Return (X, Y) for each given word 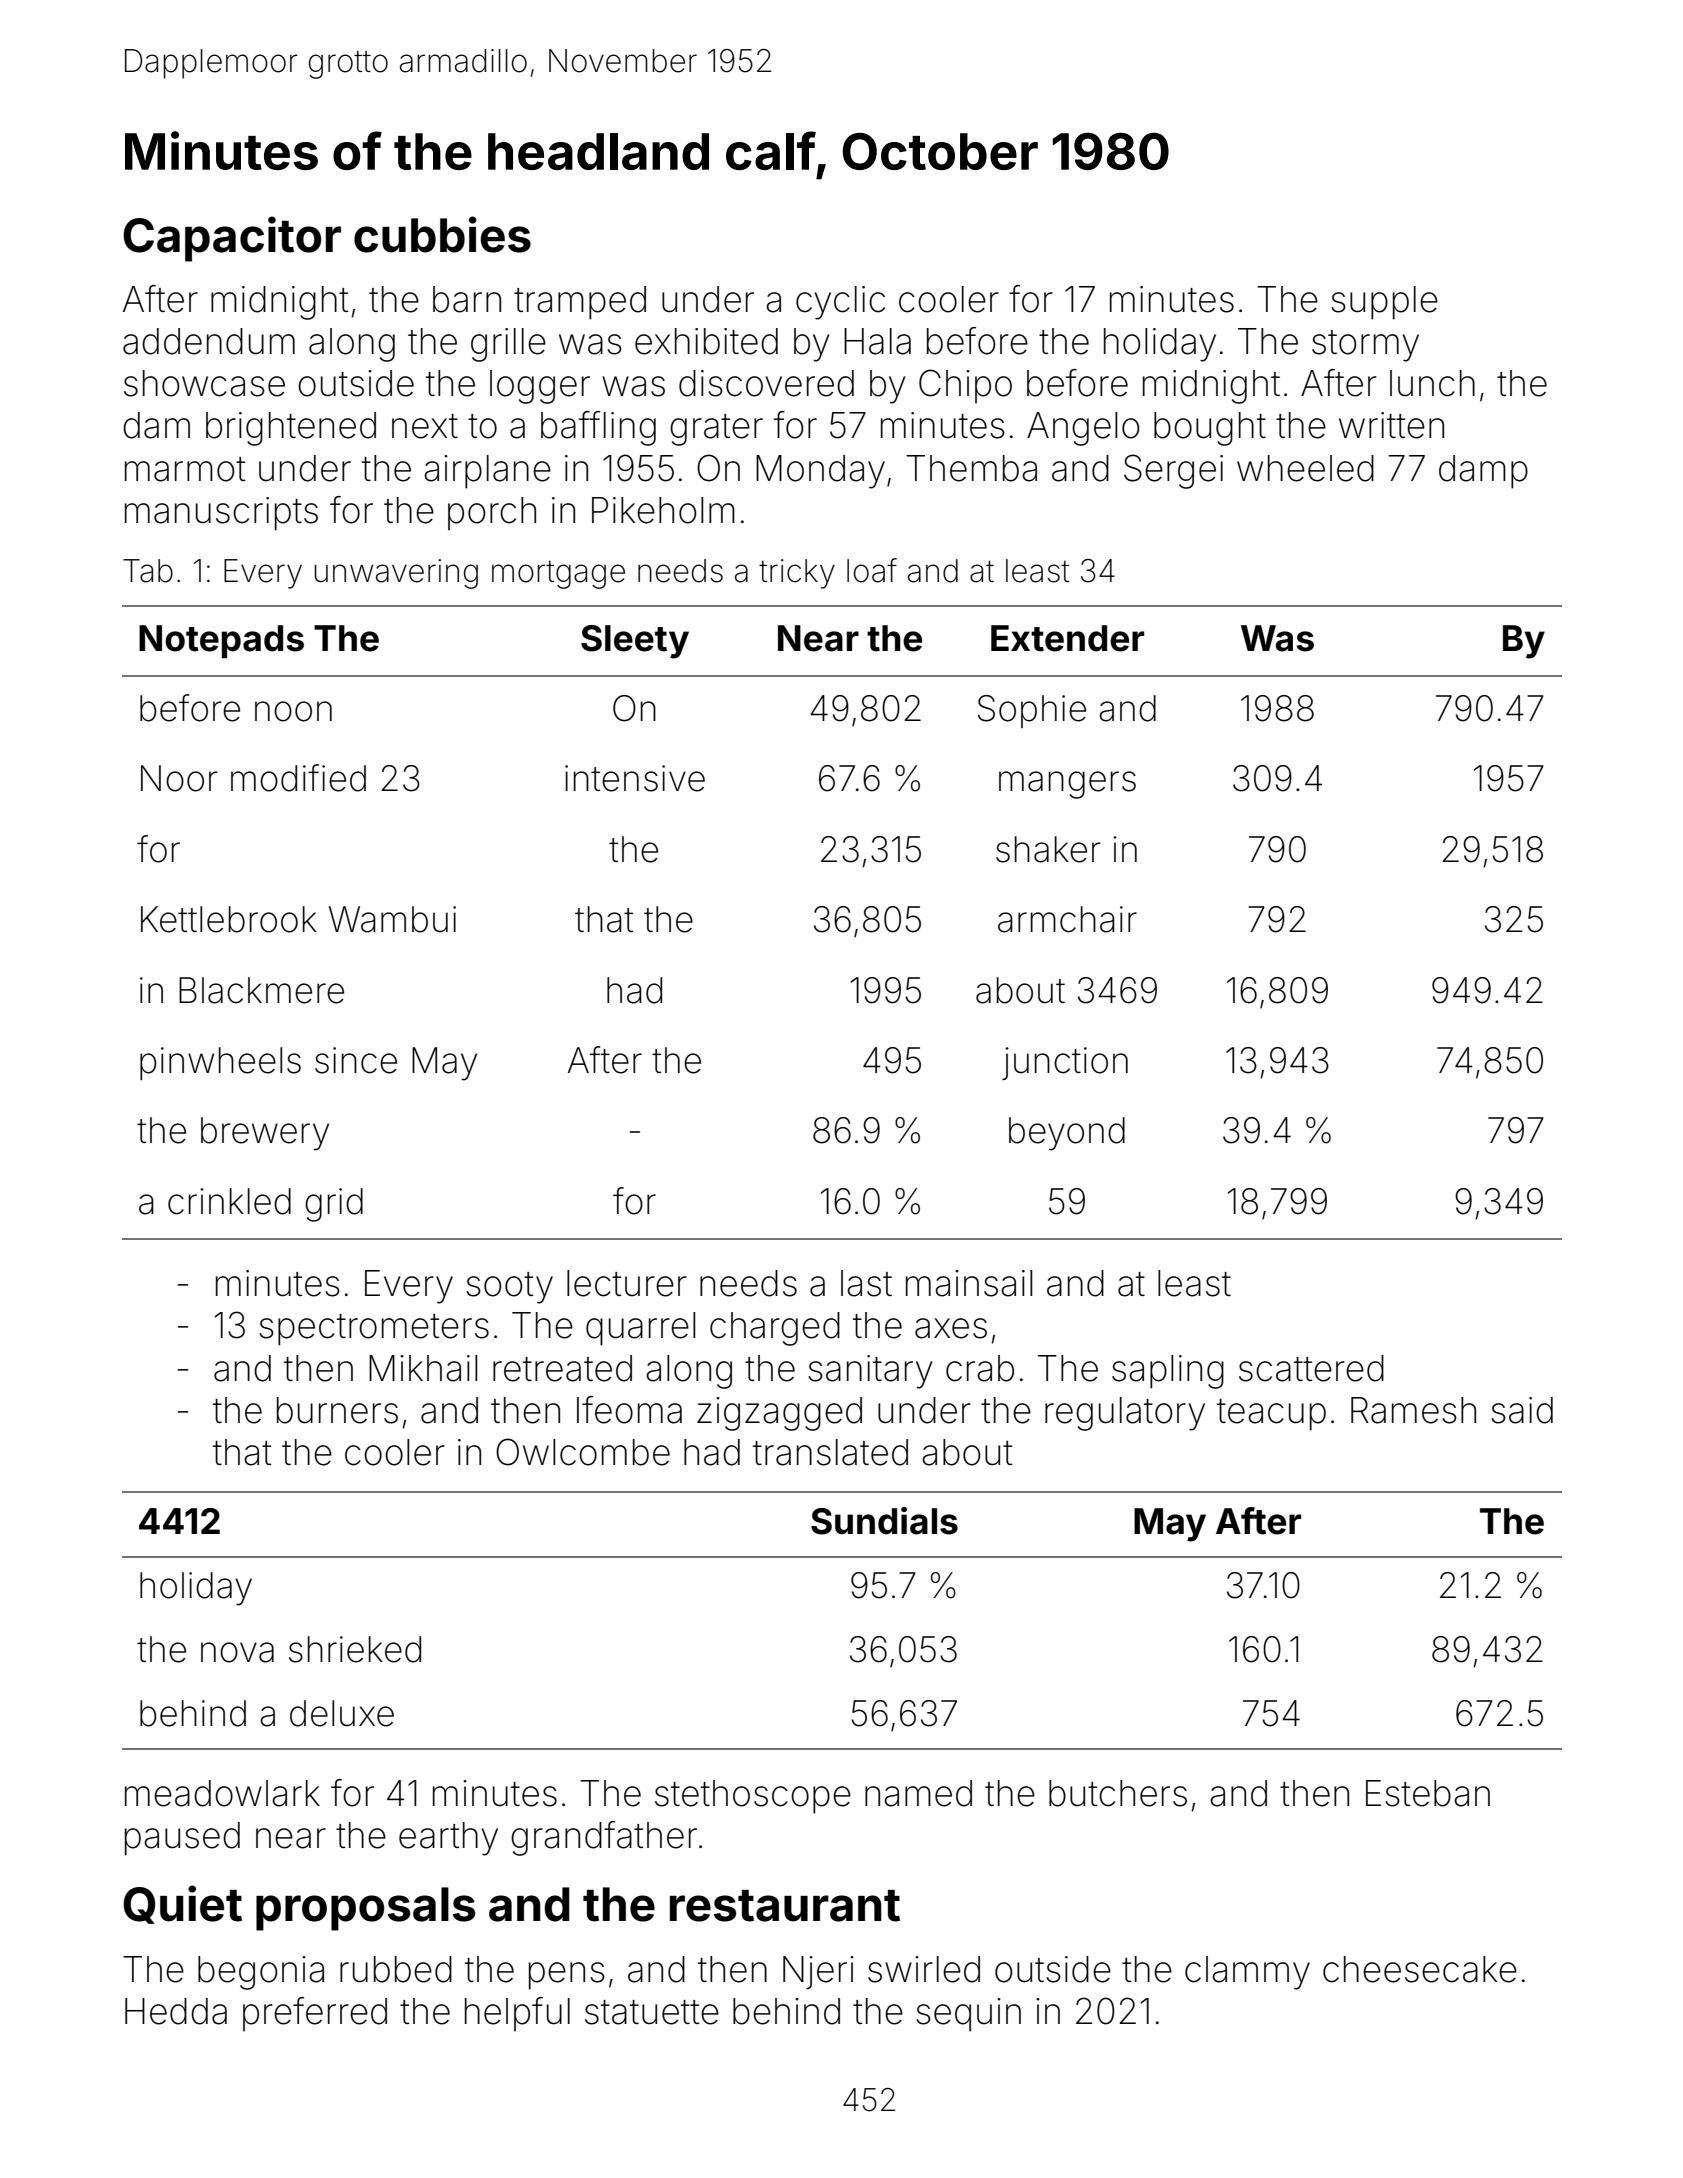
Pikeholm (663, 510)
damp (1483, 472)
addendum (209, 341)
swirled (924, 1969)
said (1522, 1410)
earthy (448, 1839)
